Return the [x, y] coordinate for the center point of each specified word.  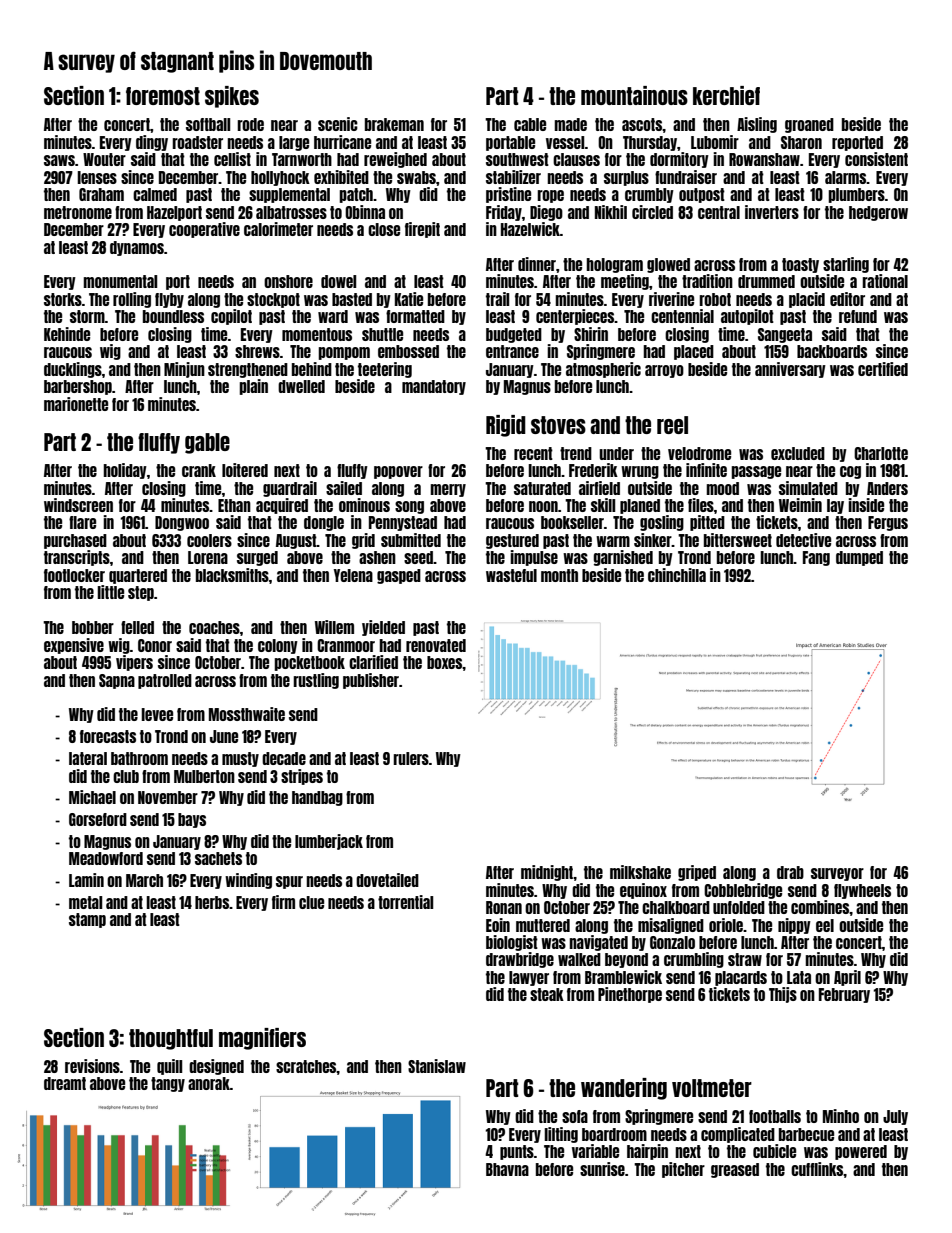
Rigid [506, 426]
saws [59, 160]
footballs [775, 1116]
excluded [798, 453]
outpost [702, 195]
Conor [155, 645]
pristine [508, 195]
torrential [405, 902]
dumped [859, 558]
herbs [212, 902]
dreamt [65, 1083]
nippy [794, 926]
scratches [306, 1066]
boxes [445, 662]
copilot [231, 317]
